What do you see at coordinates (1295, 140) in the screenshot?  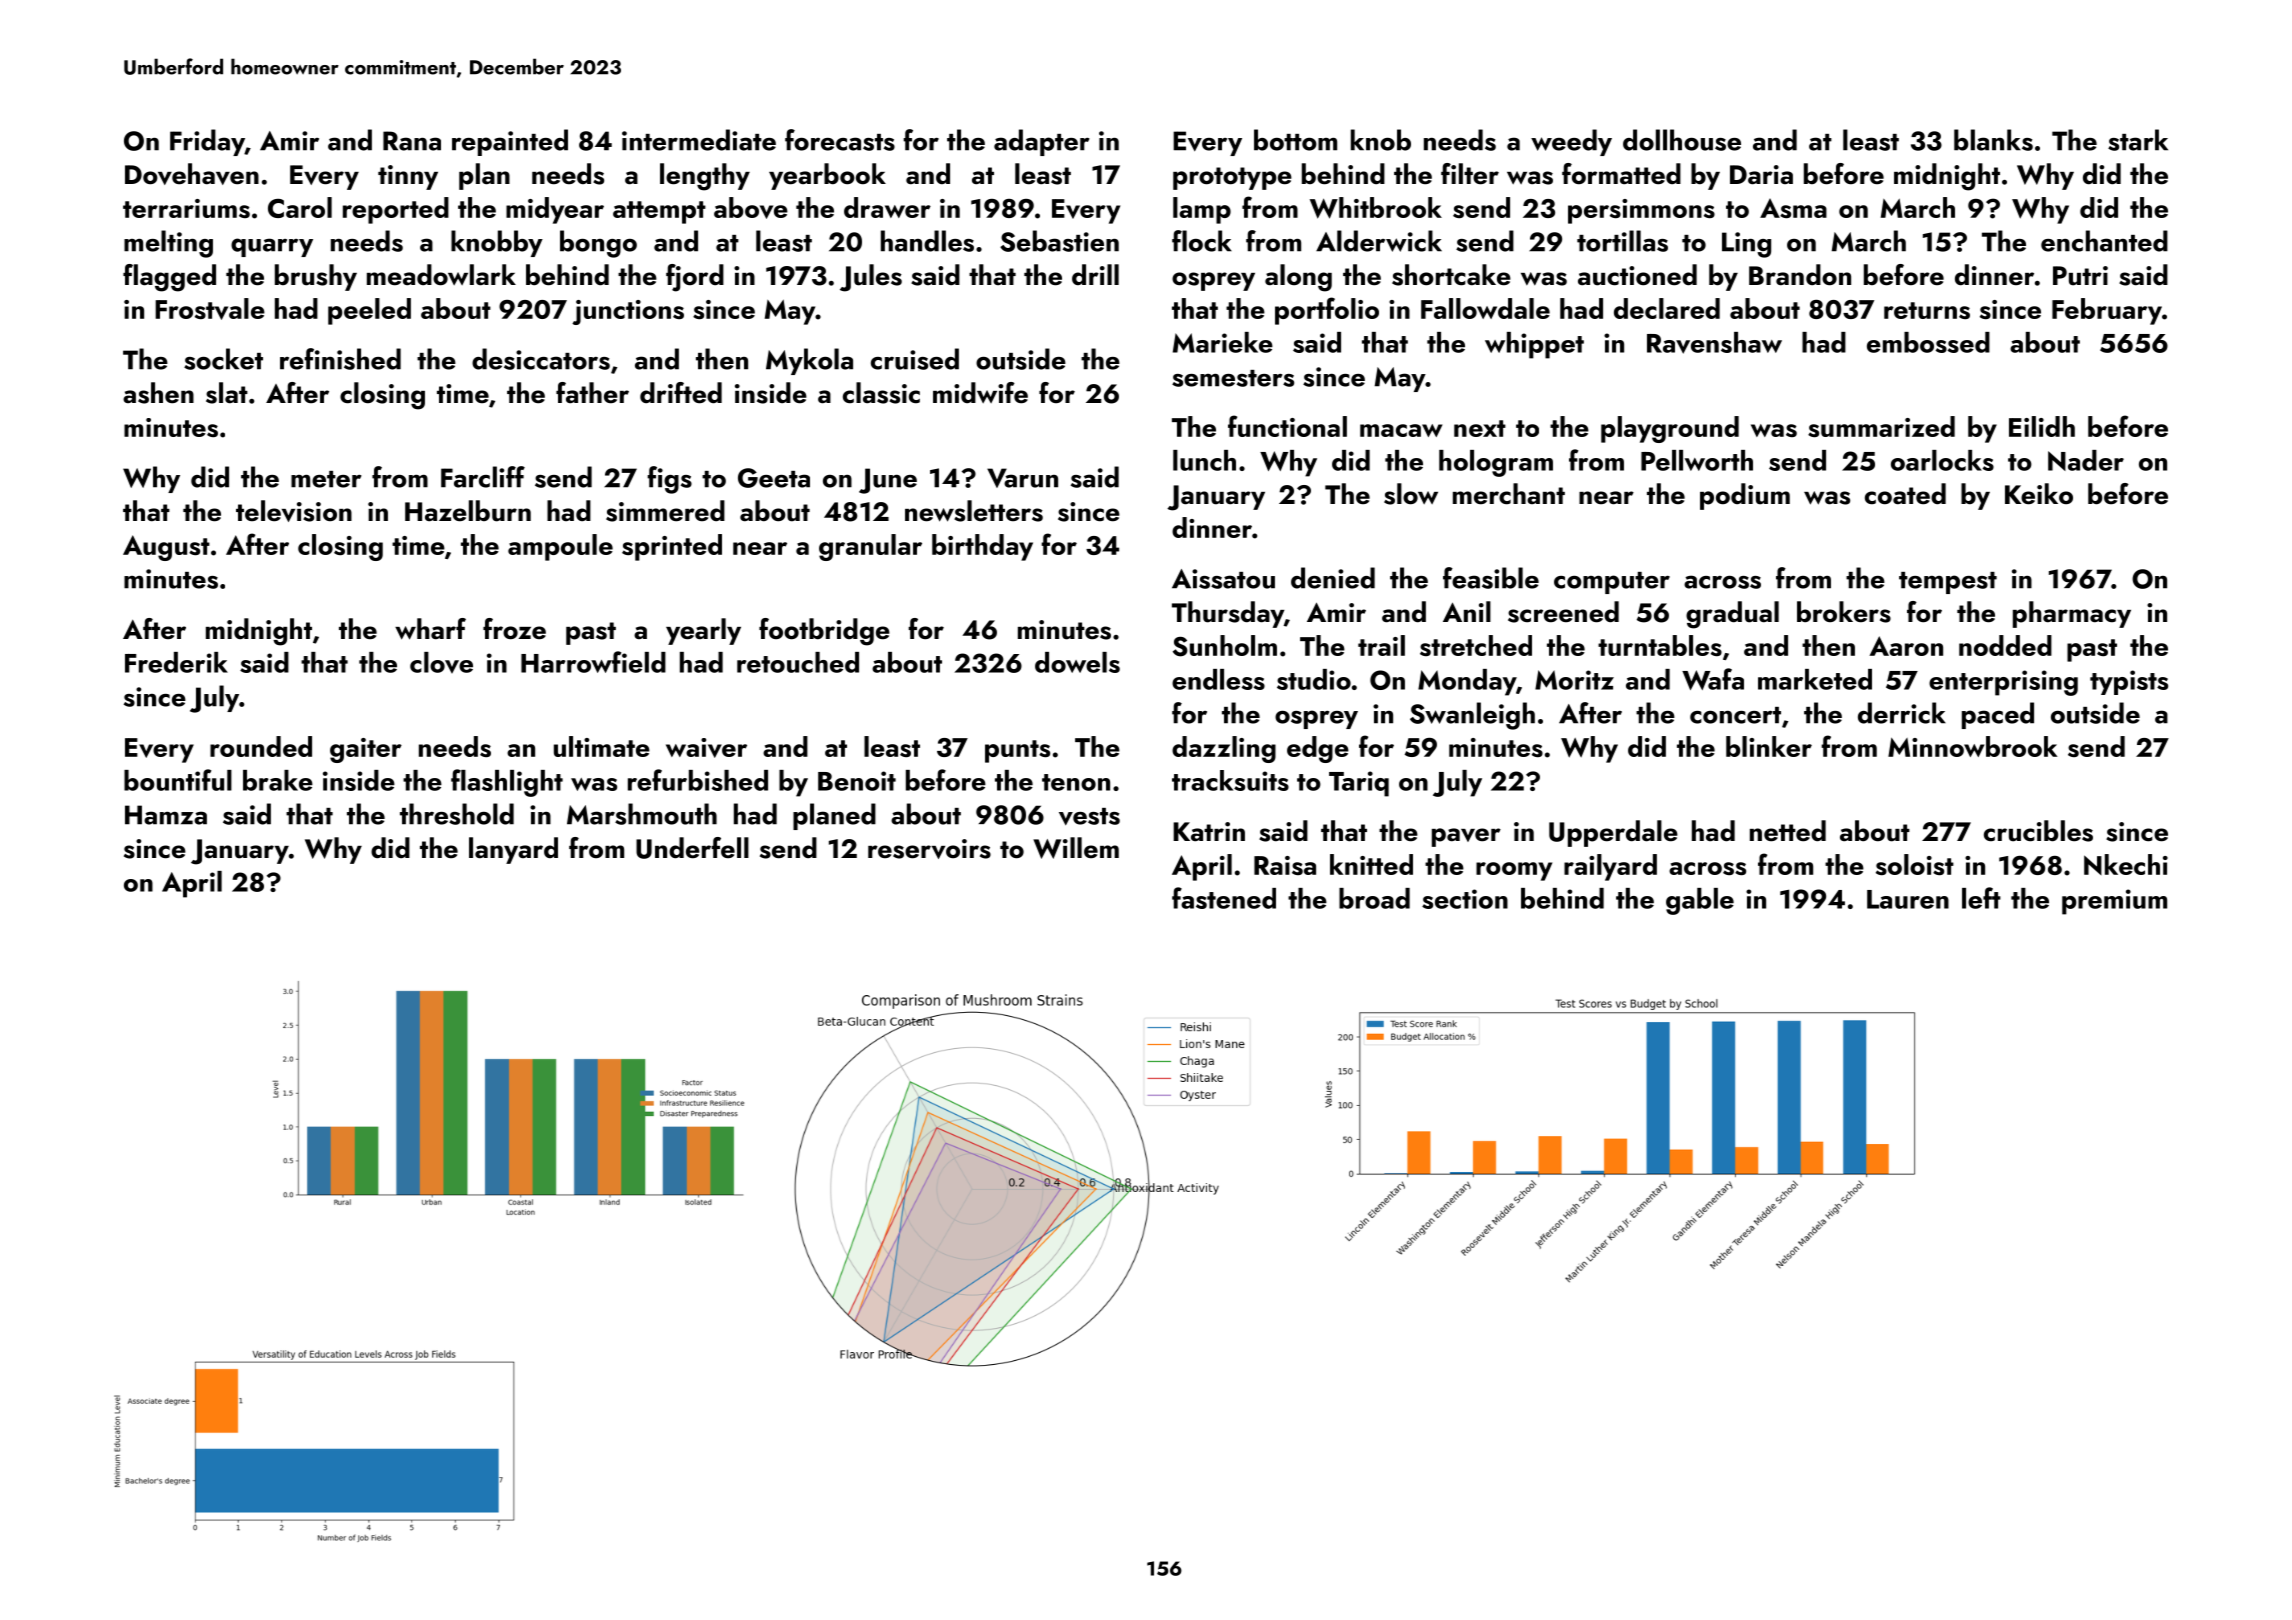 I see `bottom` at bounding box center [1295, 140].
